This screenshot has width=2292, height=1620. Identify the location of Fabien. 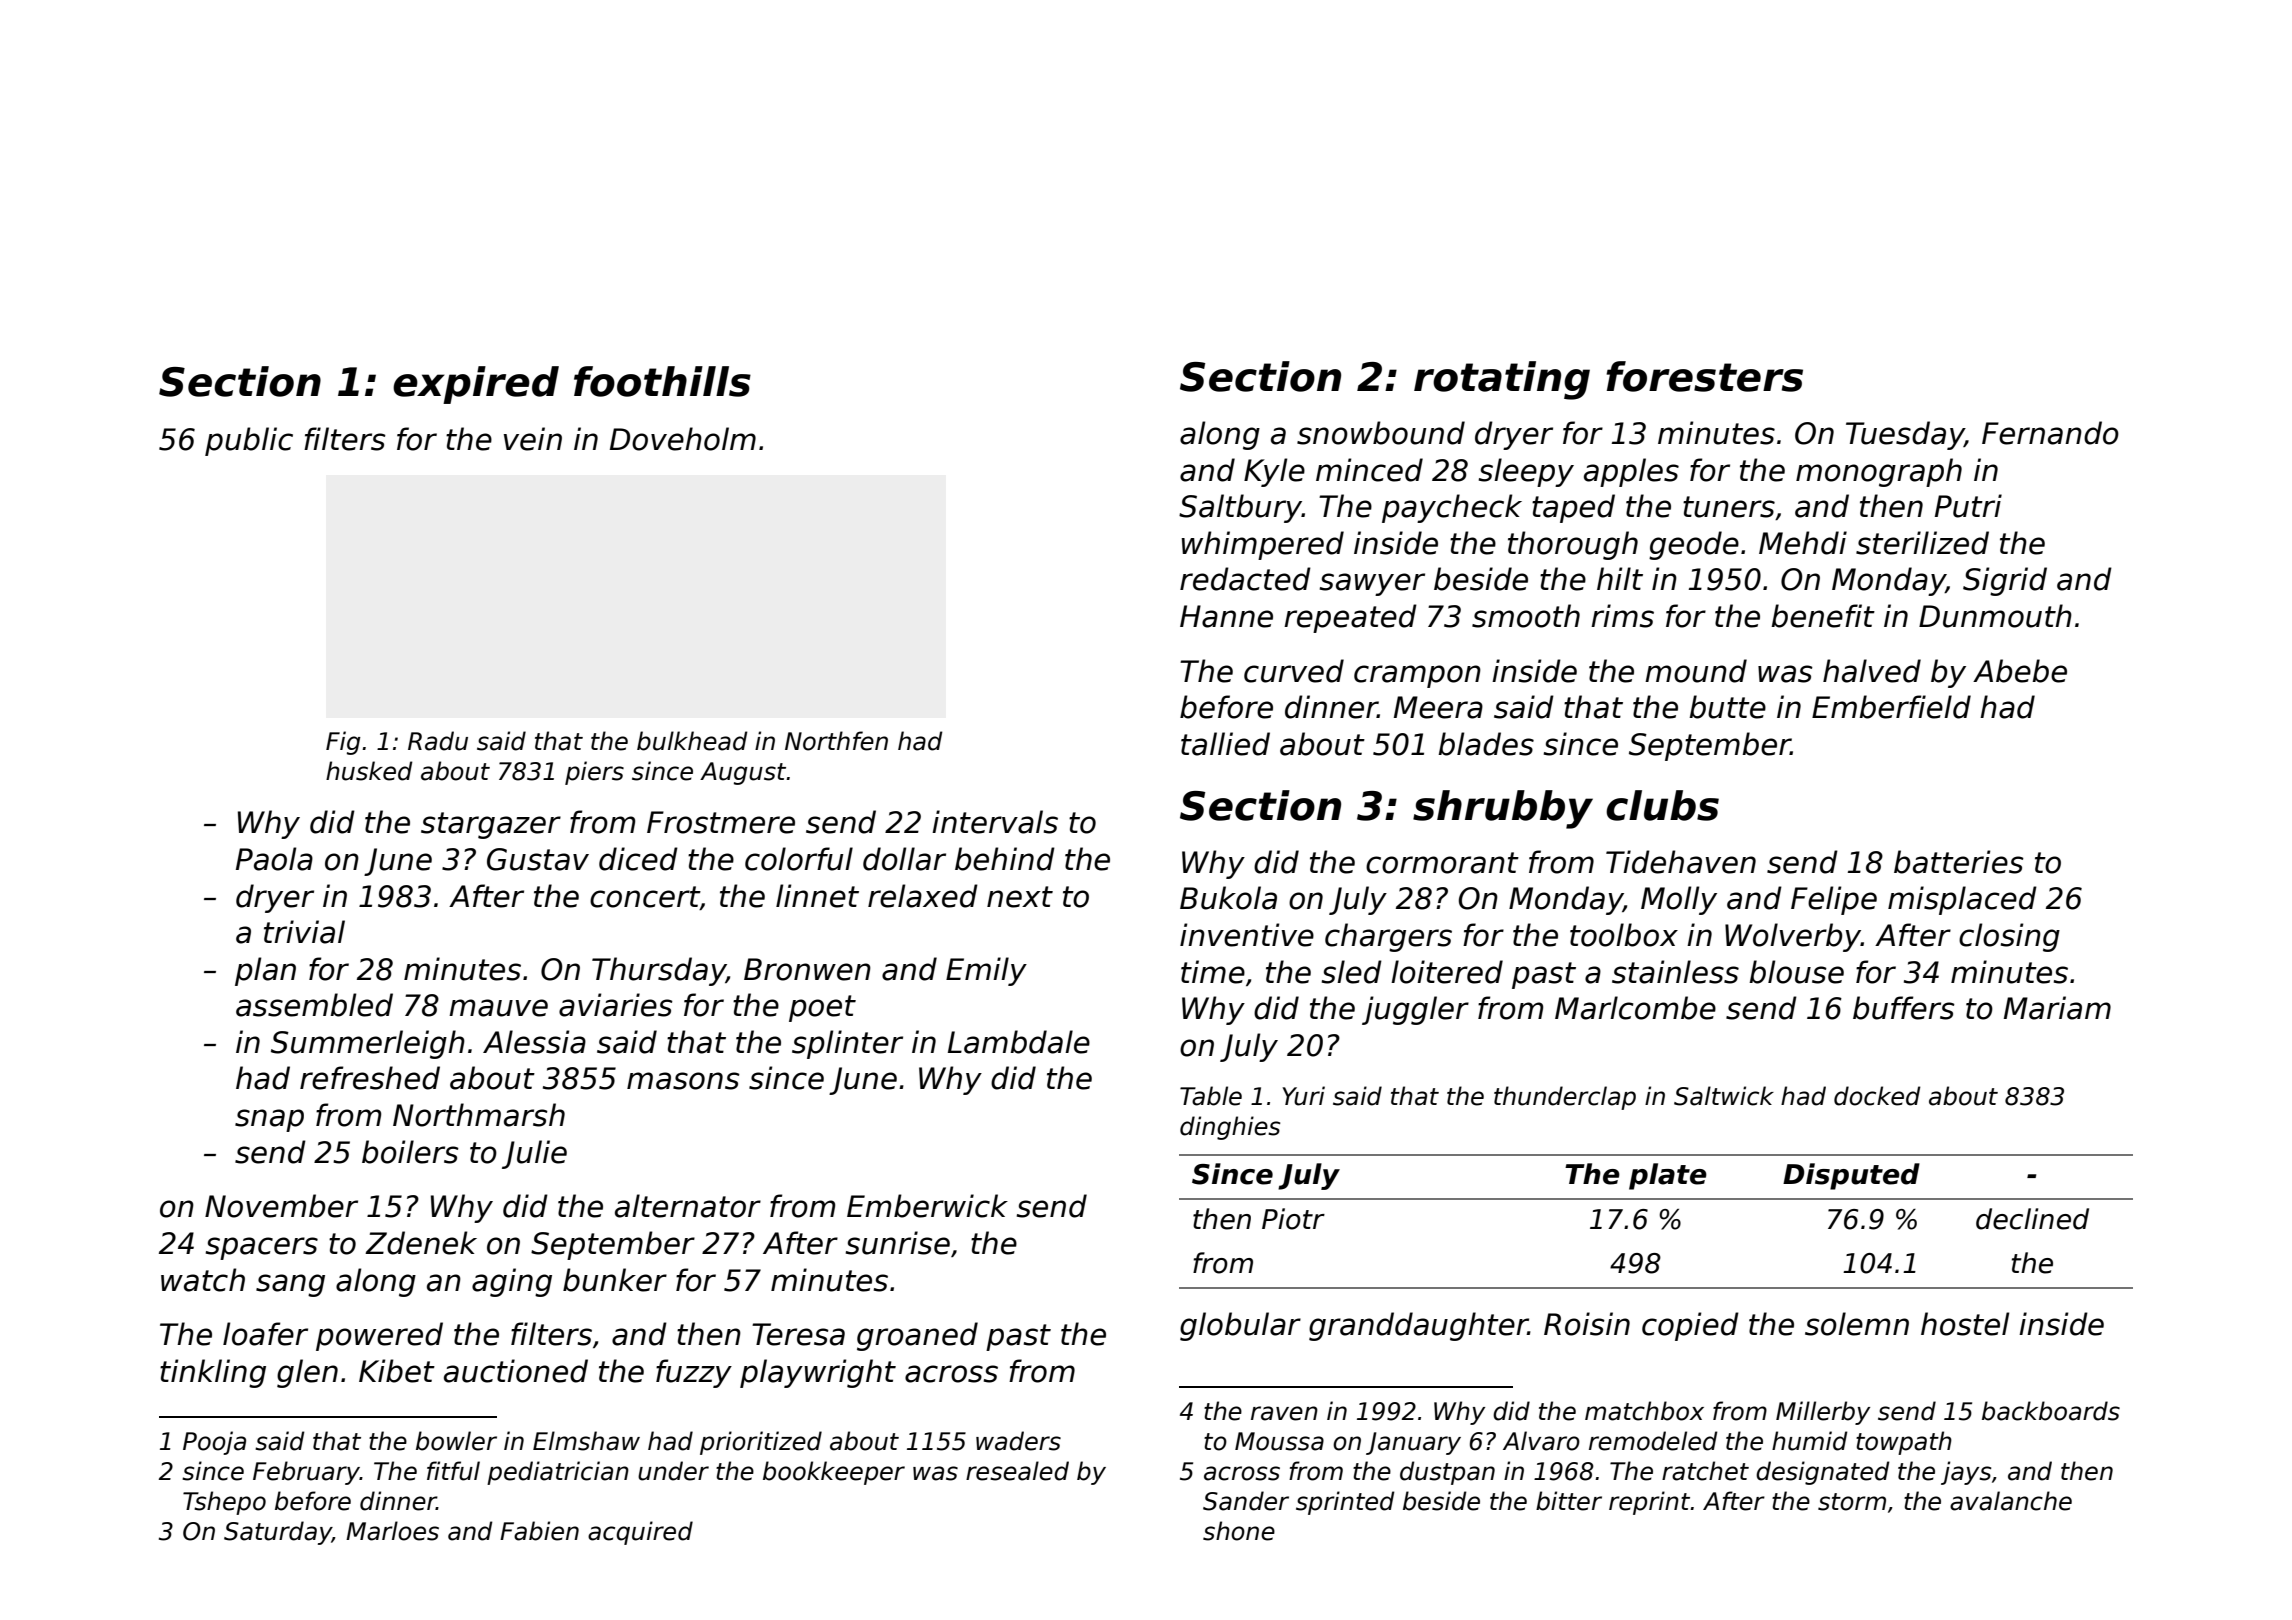
(539, 1531).
